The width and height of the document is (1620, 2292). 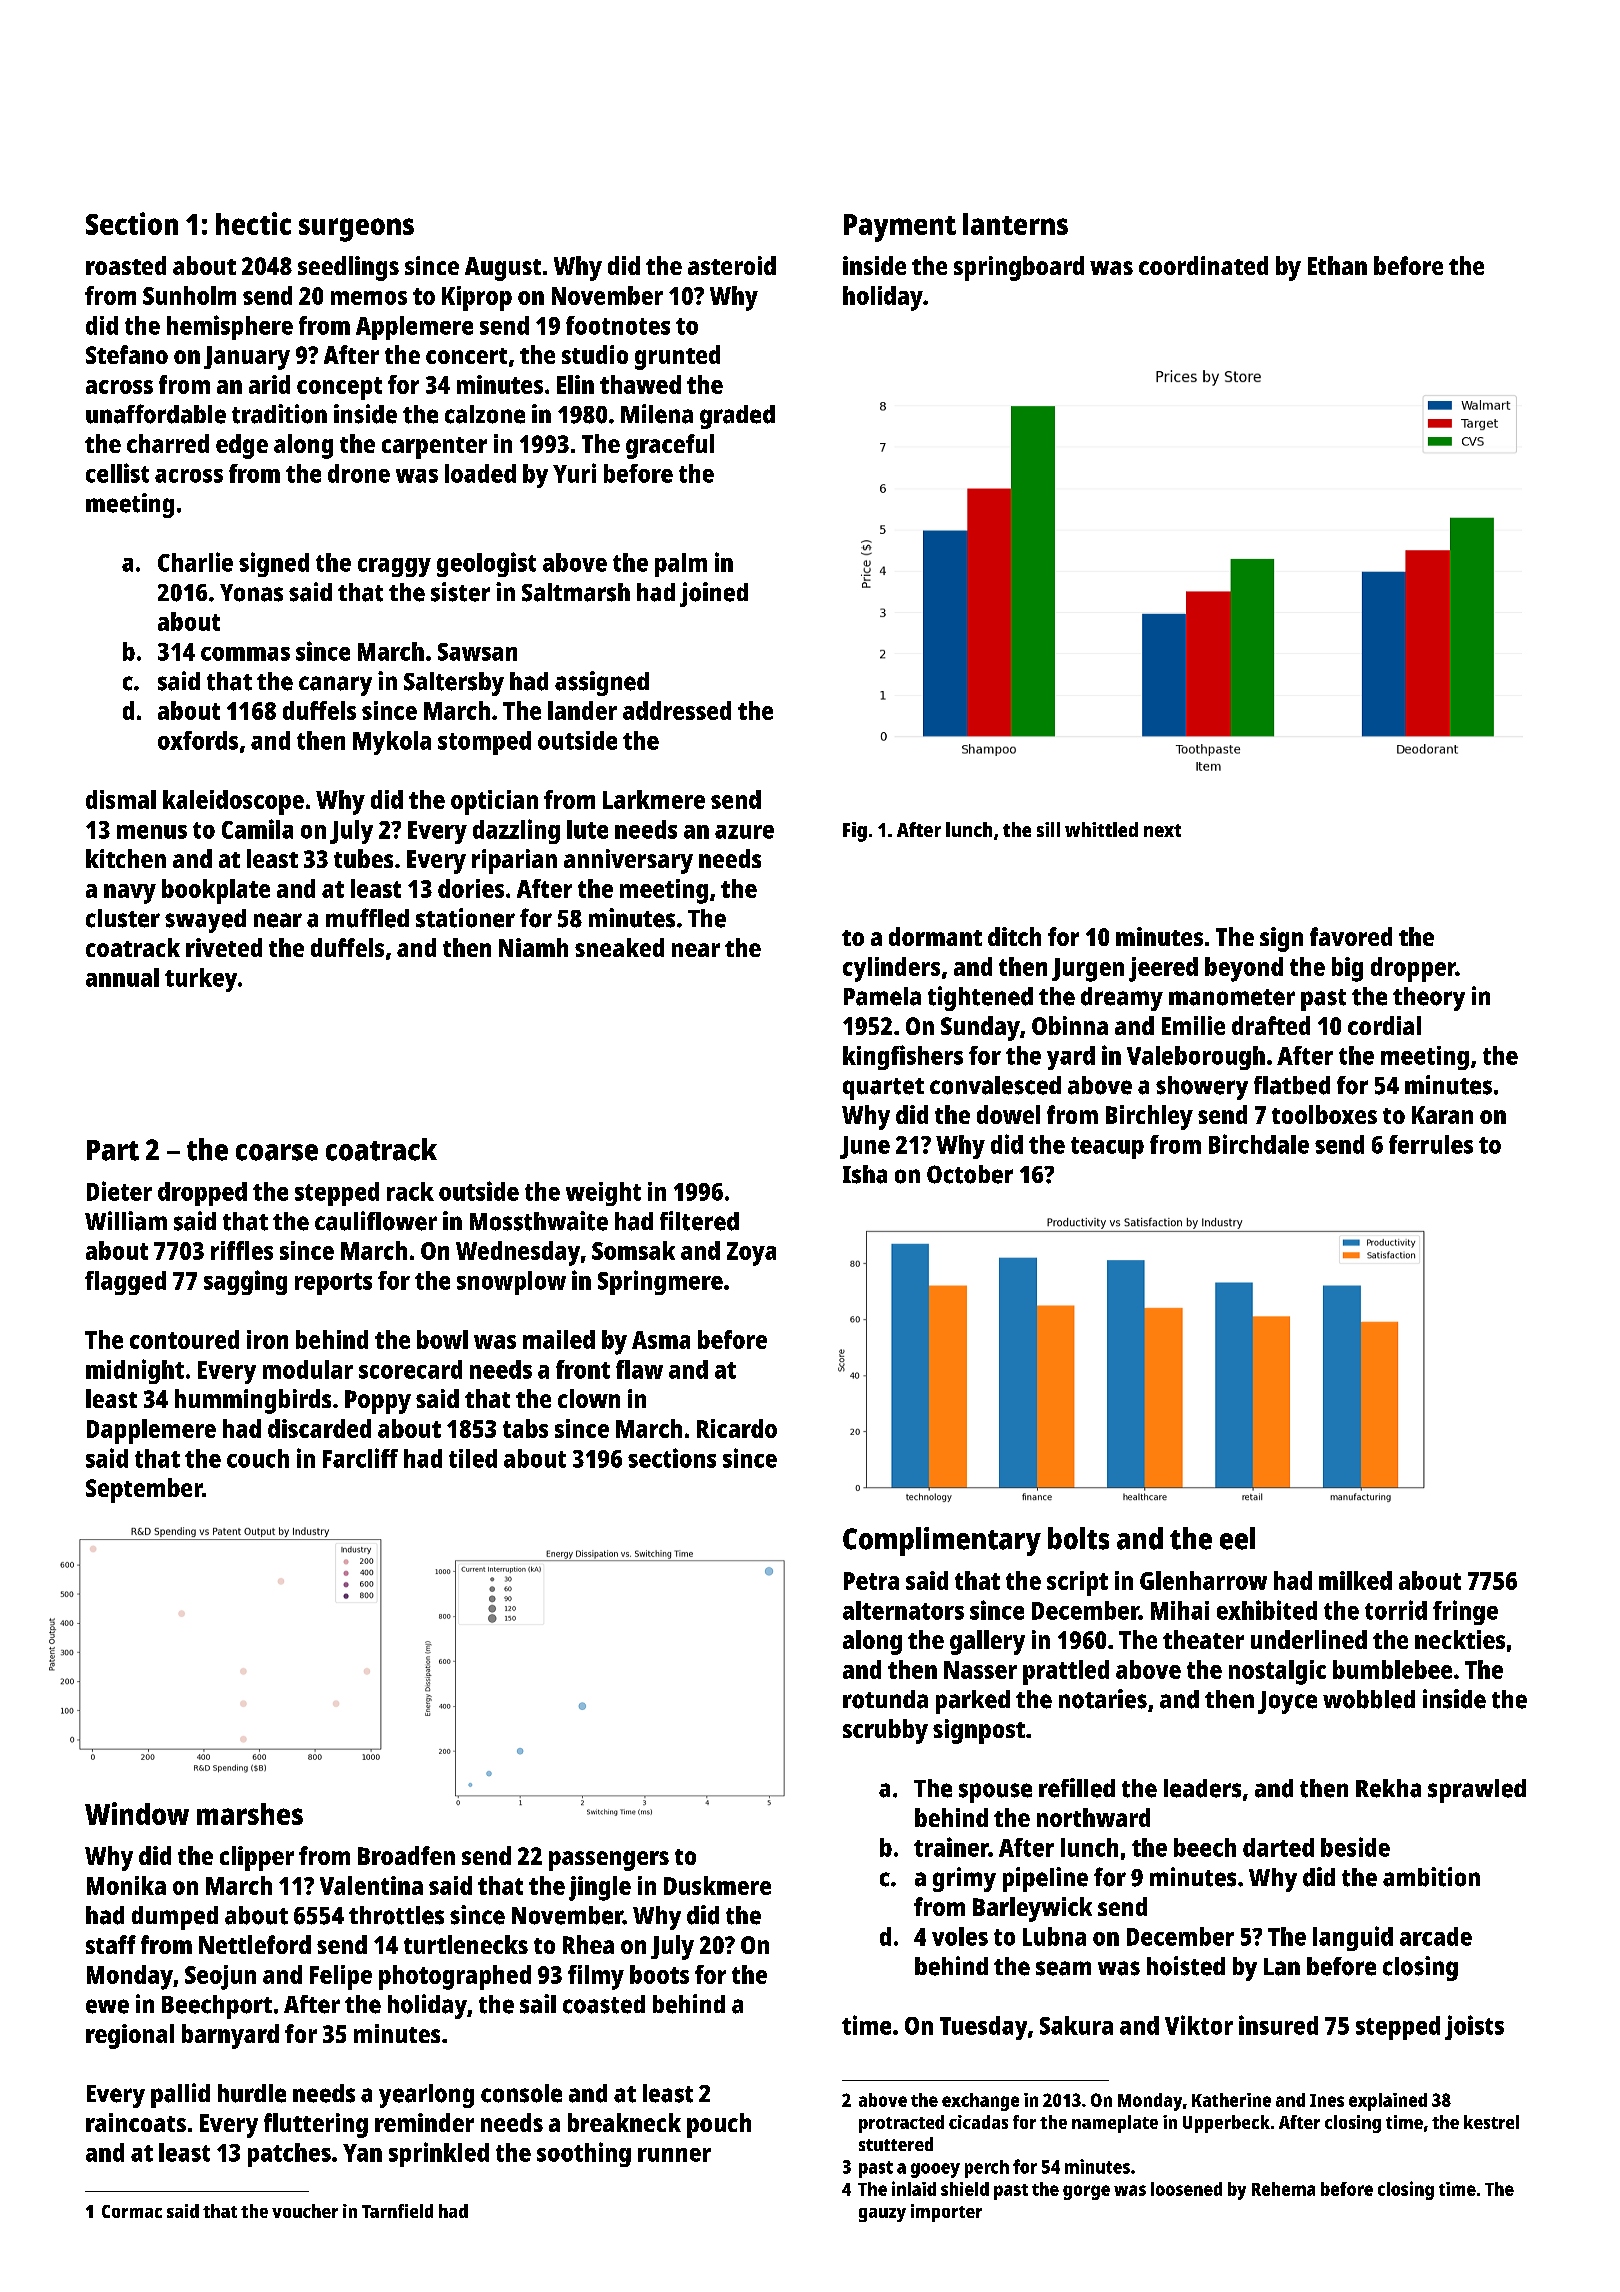 I want to click on kestrel, so click(x=1491, y=2122).
